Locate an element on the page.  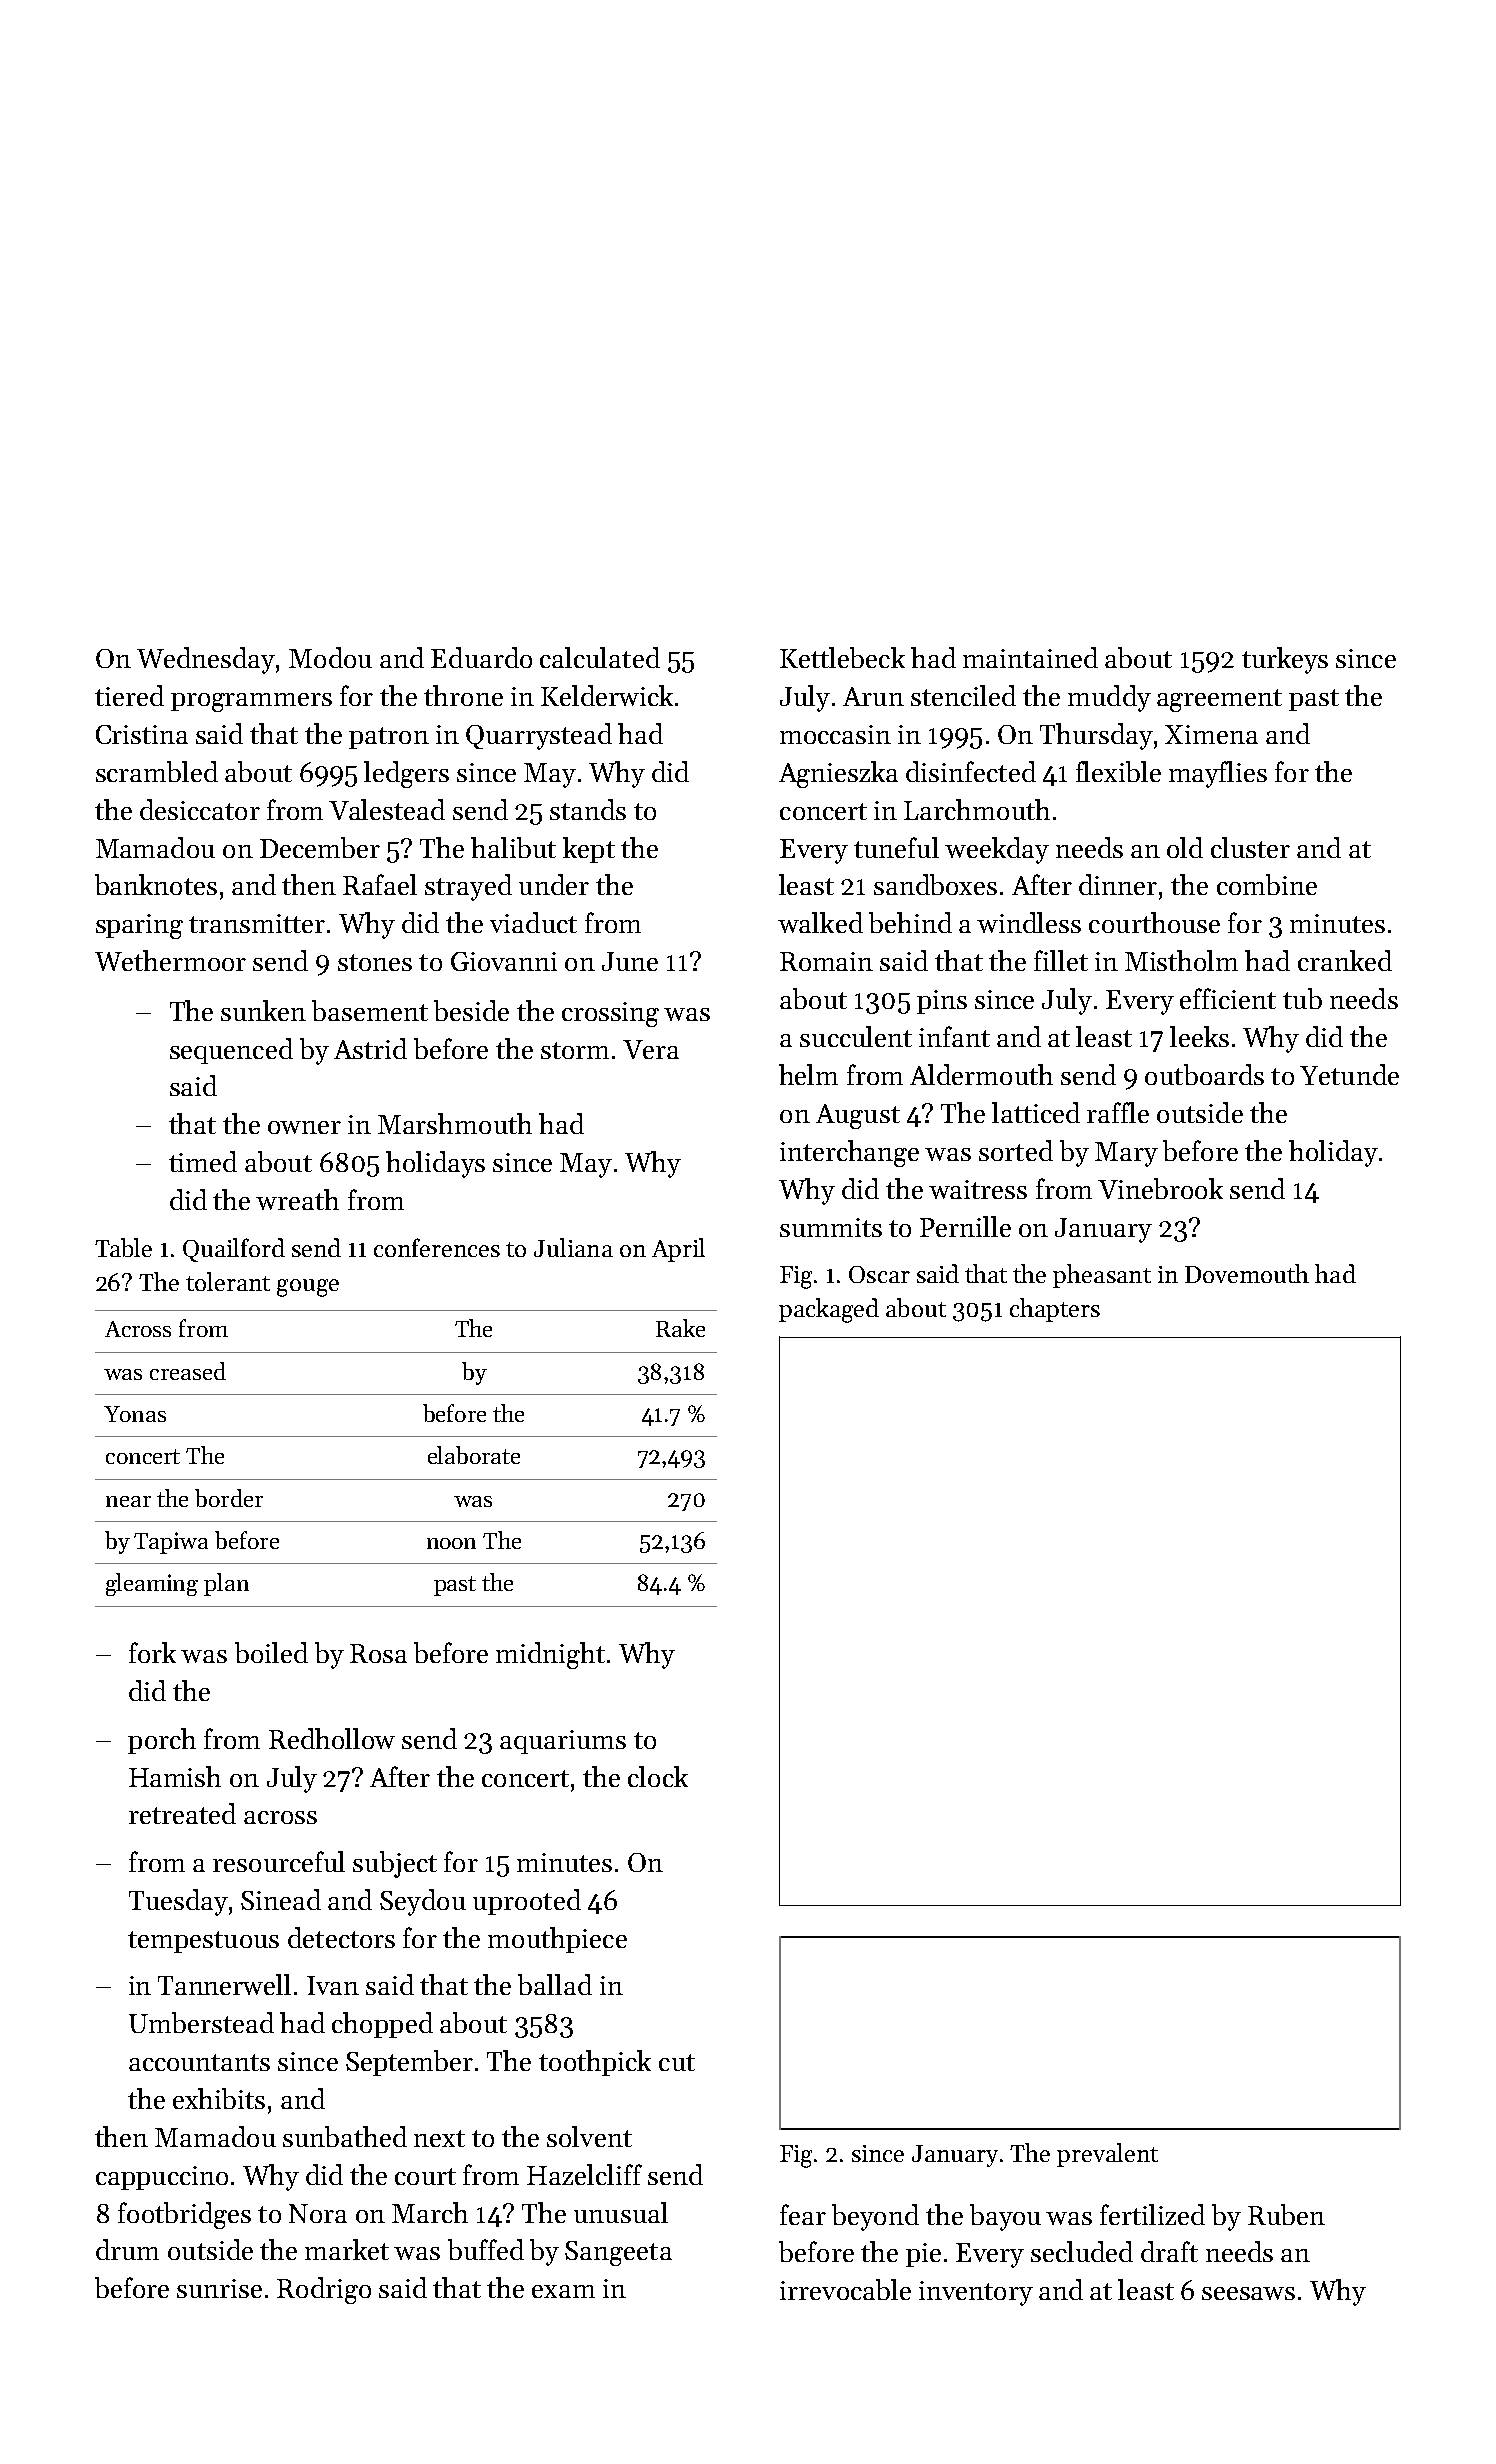
April is located at coordinates (678, 1250).
